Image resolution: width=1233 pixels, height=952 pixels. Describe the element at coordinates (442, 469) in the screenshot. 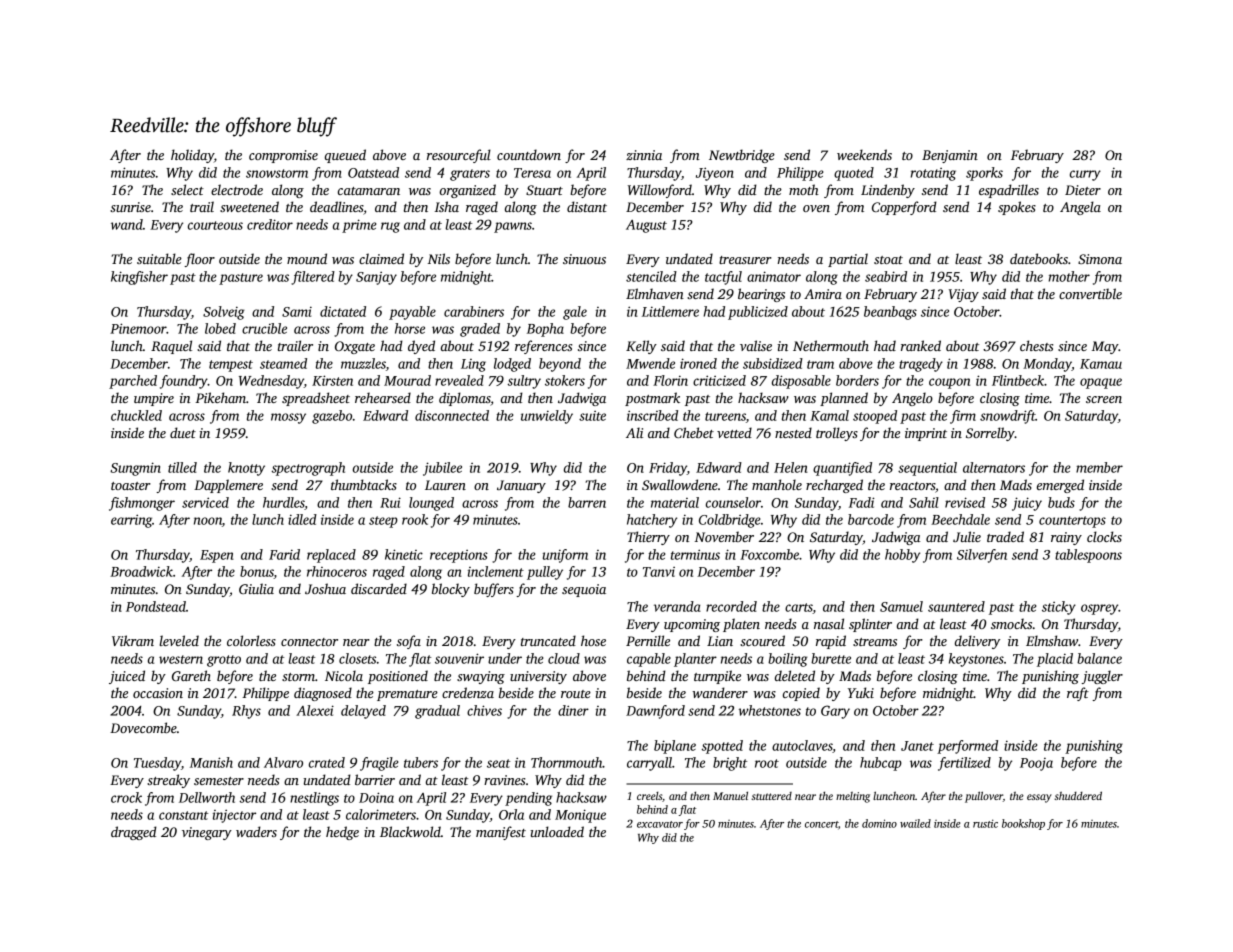

I see `jubilee` at that location.
